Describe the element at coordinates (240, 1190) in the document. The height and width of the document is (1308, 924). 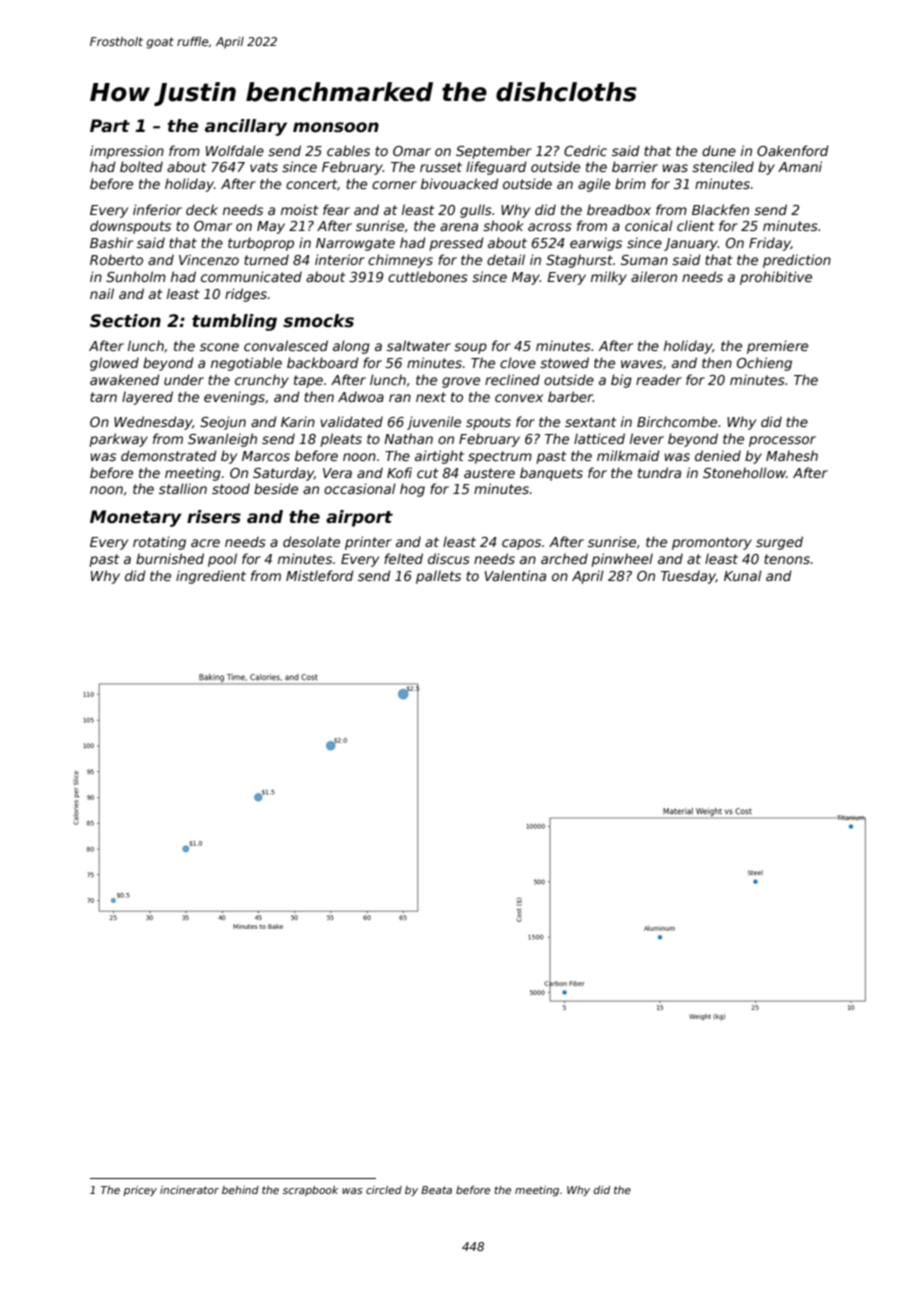
I see `behind` at that location.
